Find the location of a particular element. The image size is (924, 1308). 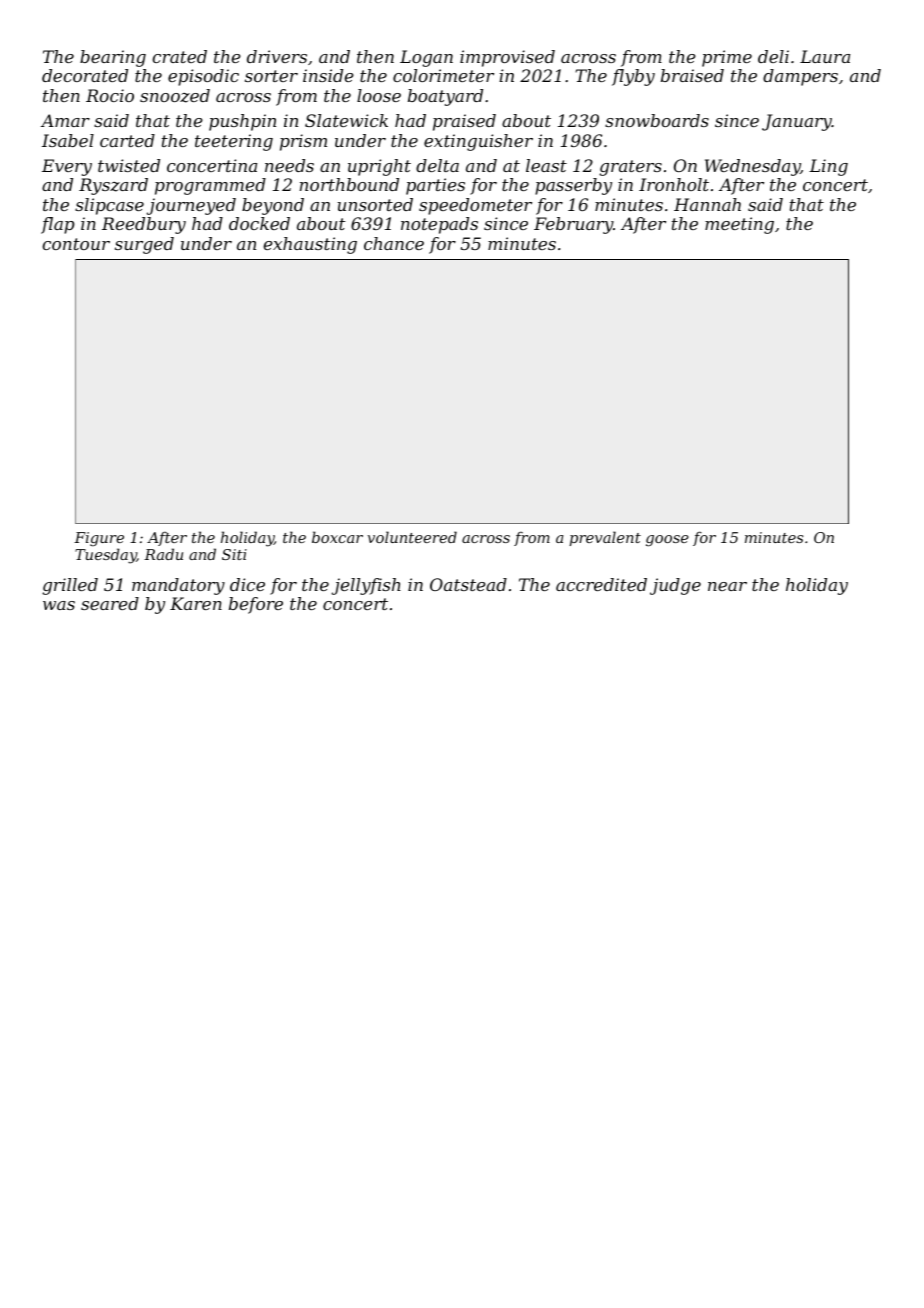

meeting is located at coordinates (739, 225).
